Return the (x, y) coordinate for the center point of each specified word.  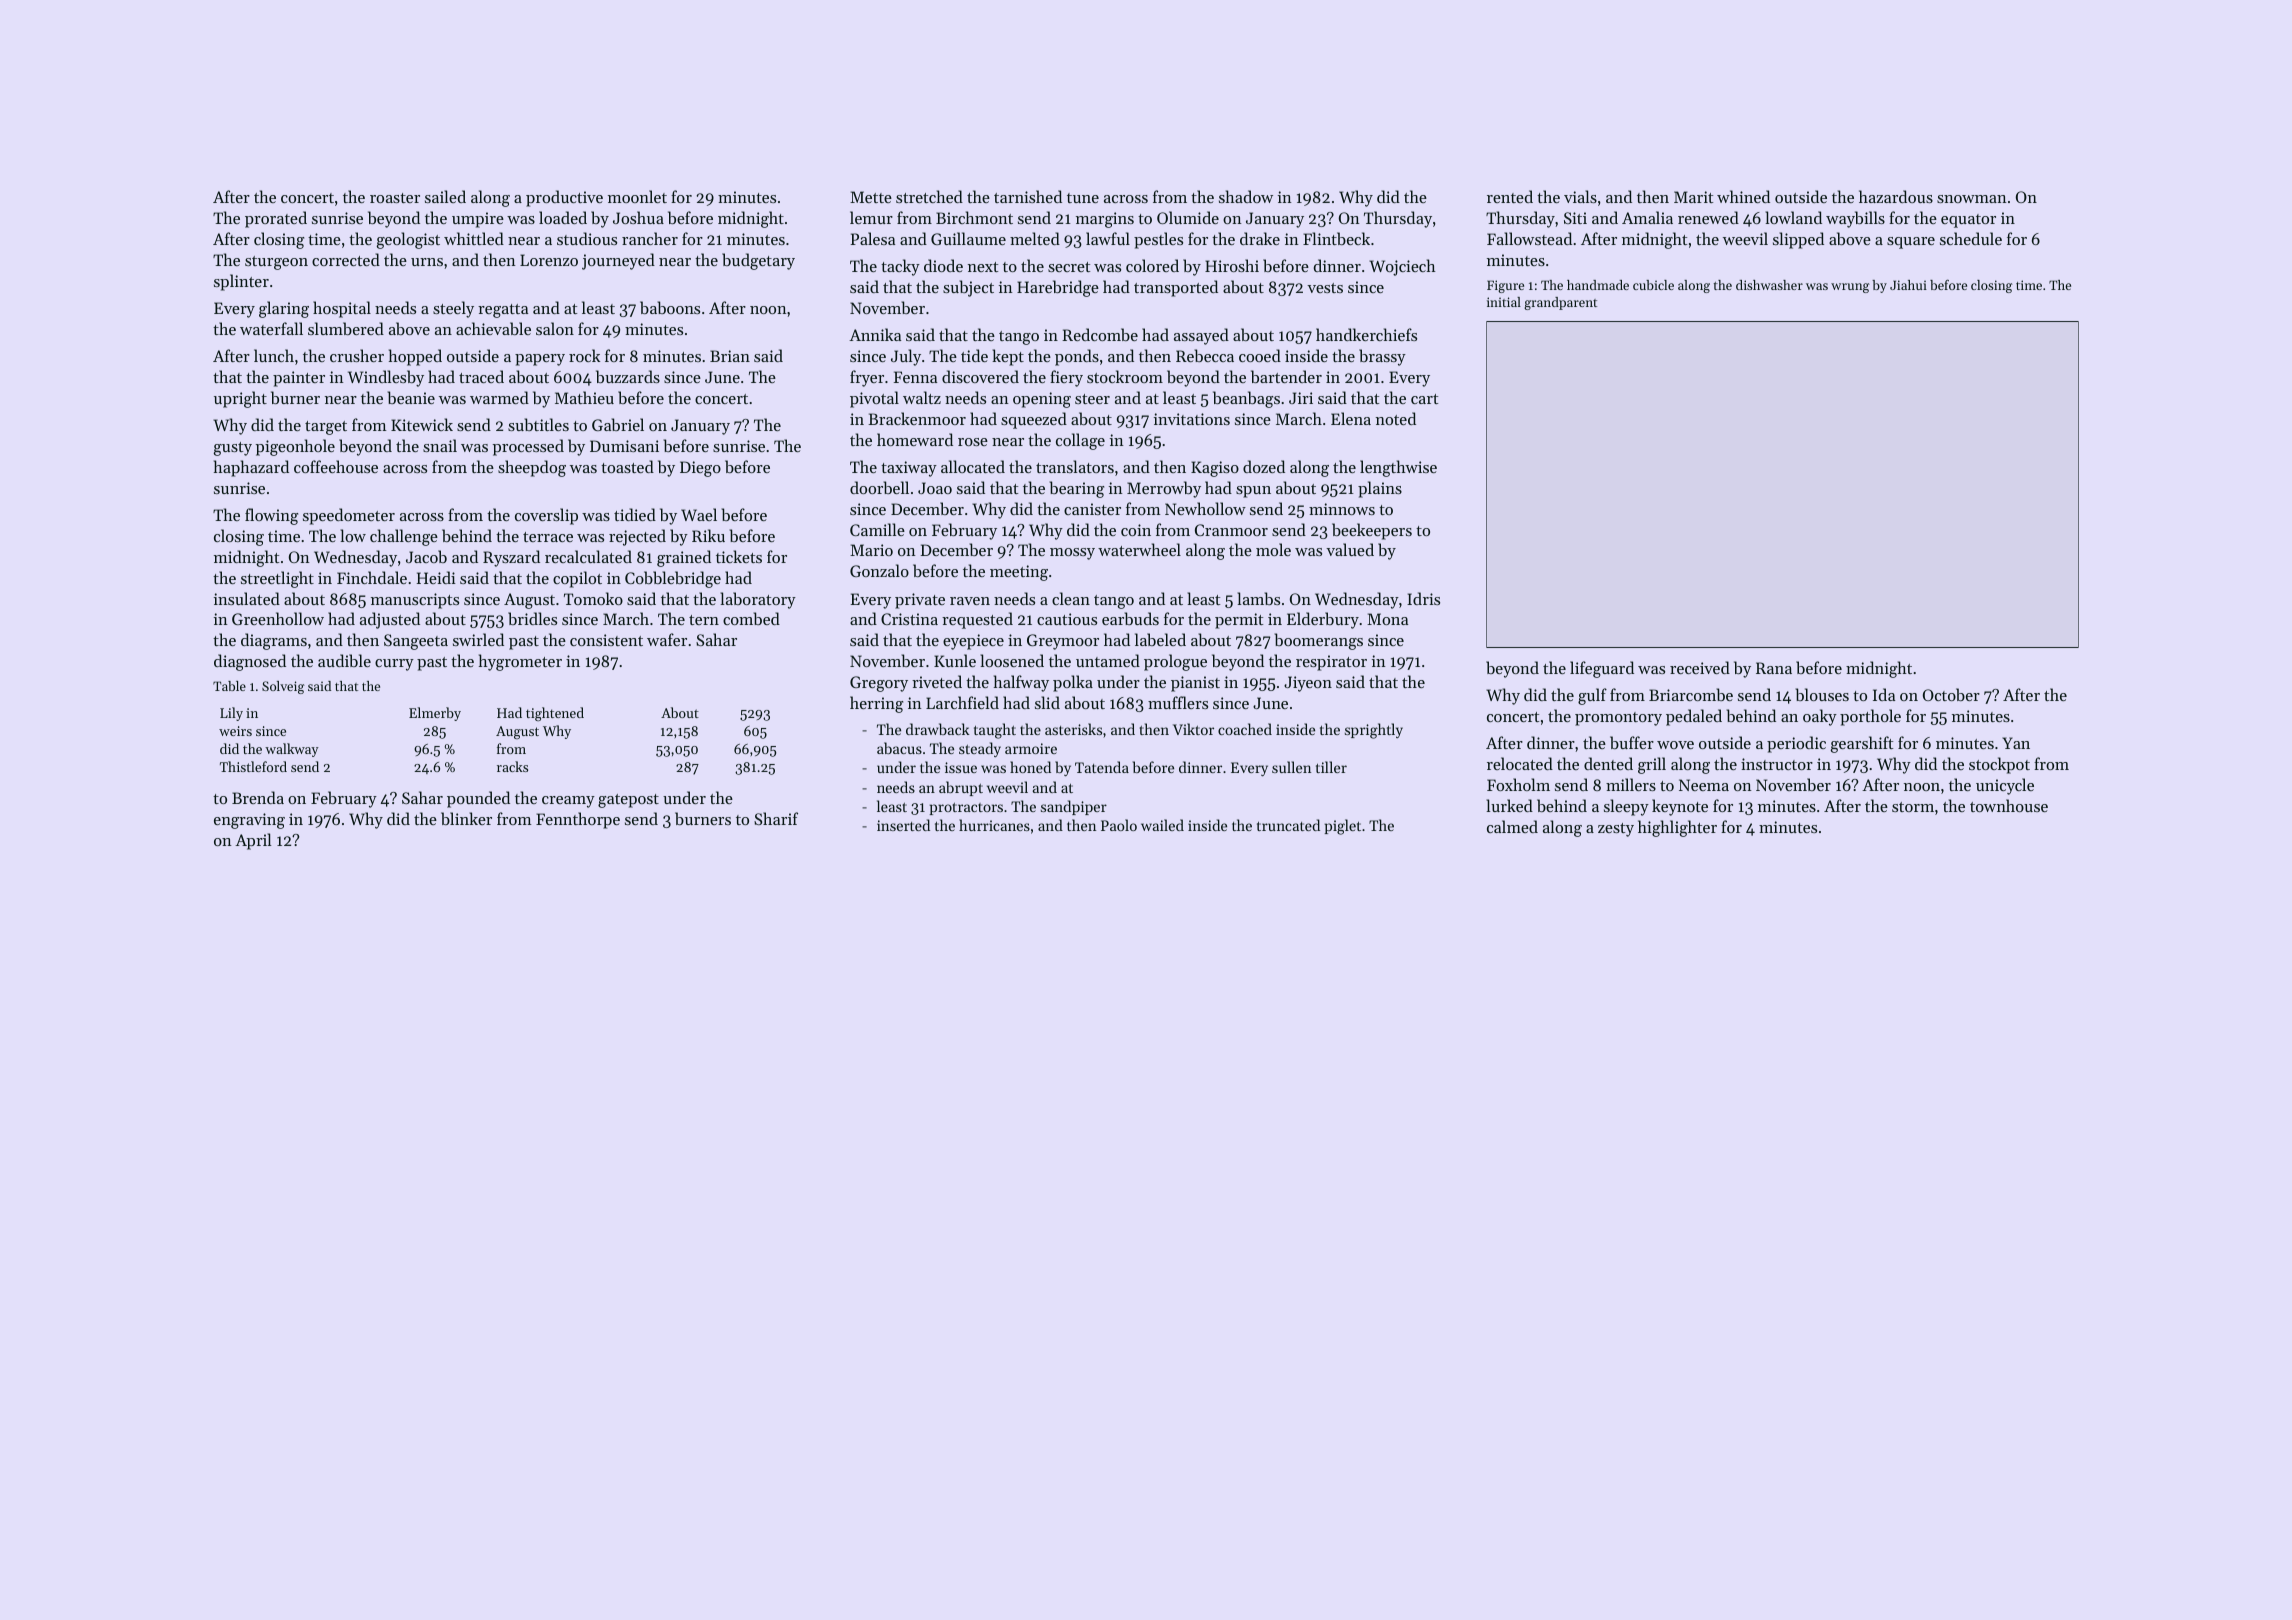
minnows (1342, 509)
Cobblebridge (673, 579)
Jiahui (1908, 285)
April (253, 841)
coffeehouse (336, 466)
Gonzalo (879, 570)
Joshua (638, 217)
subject (968, 288)
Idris (1423, 598)
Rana (1774, 668)
